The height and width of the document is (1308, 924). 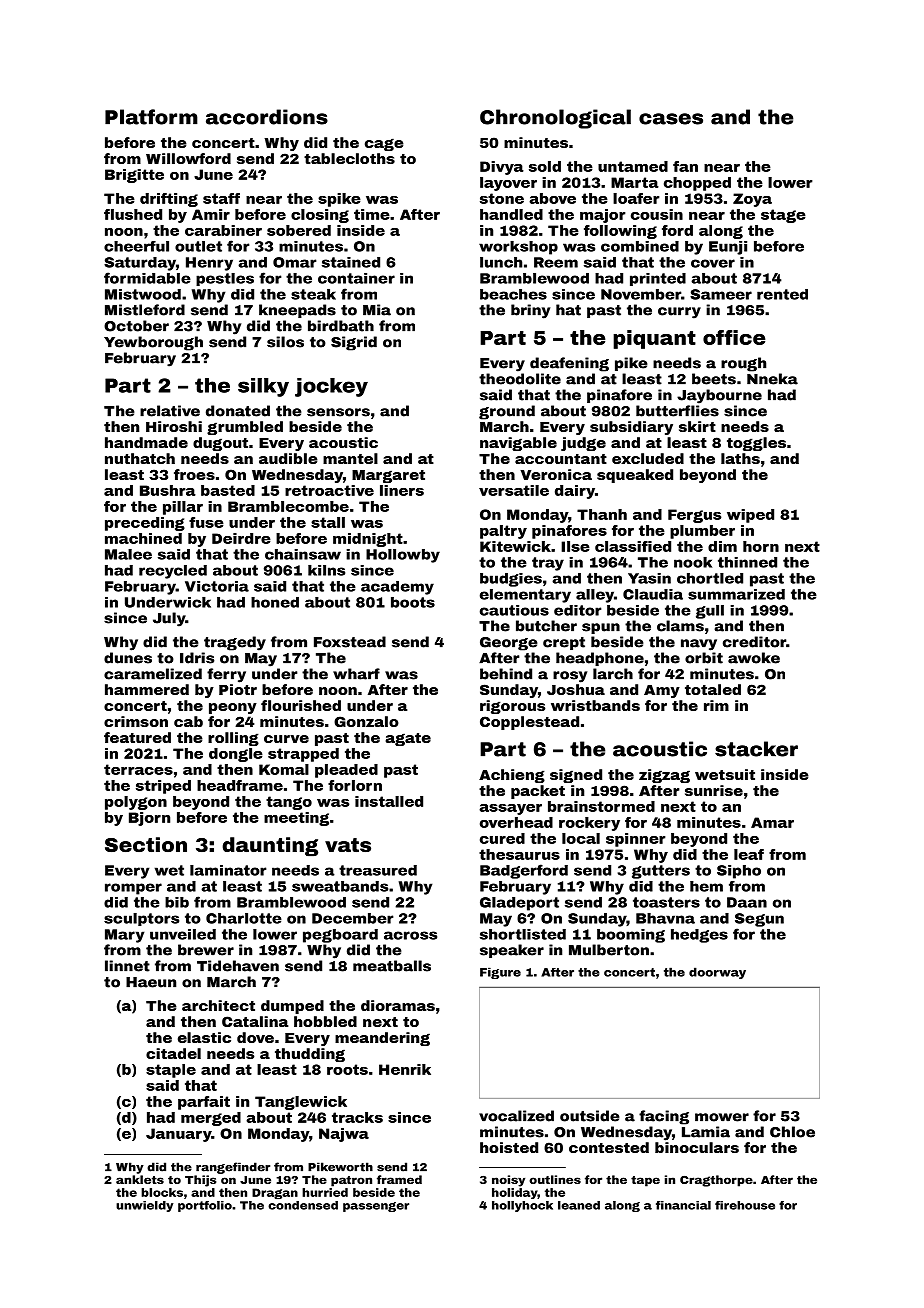 I want to click on October, so click(x=136, y=326).
